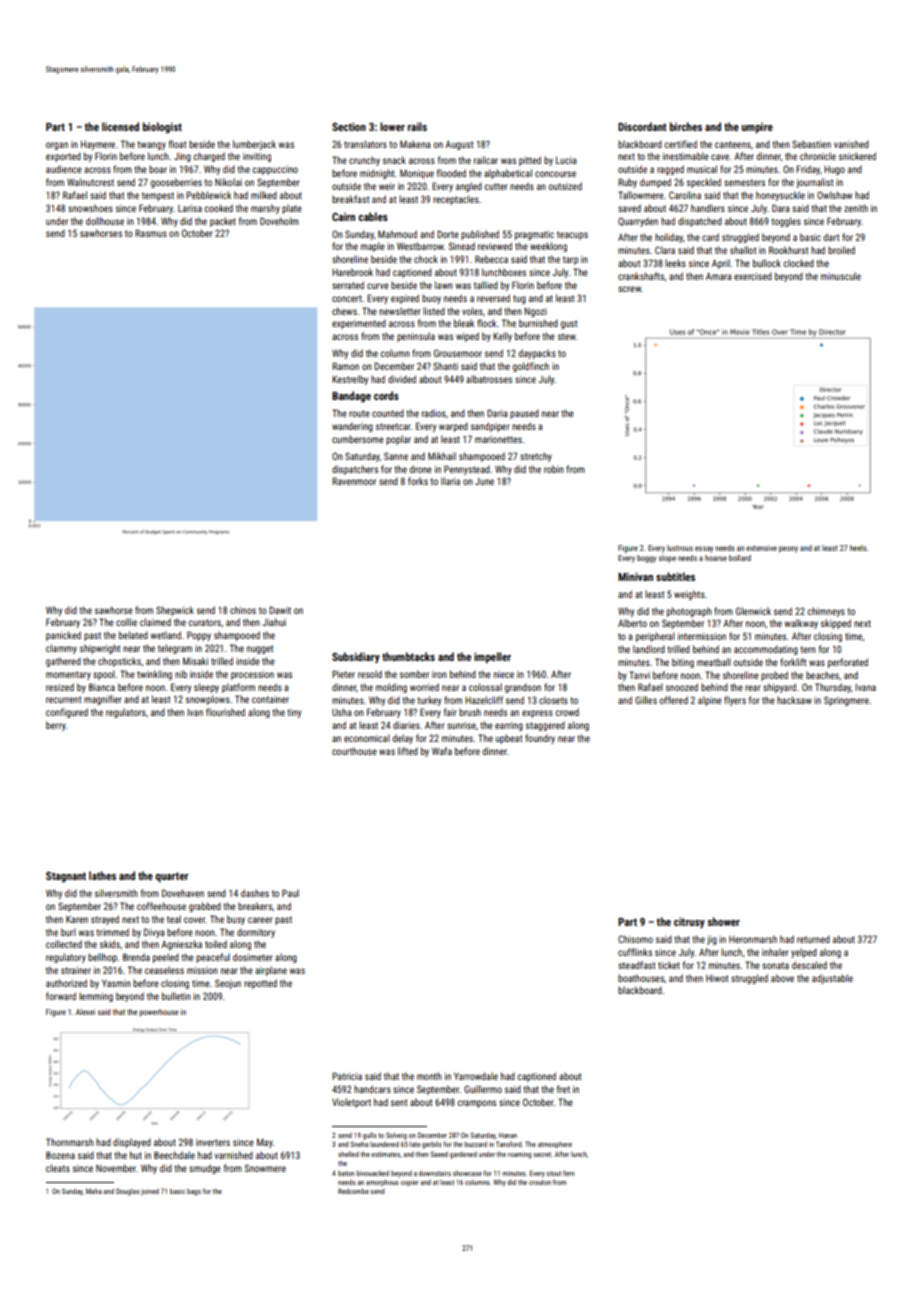  Describe the element at coordinates (553, 700) in the screenshot. I see `closets` at that location.
